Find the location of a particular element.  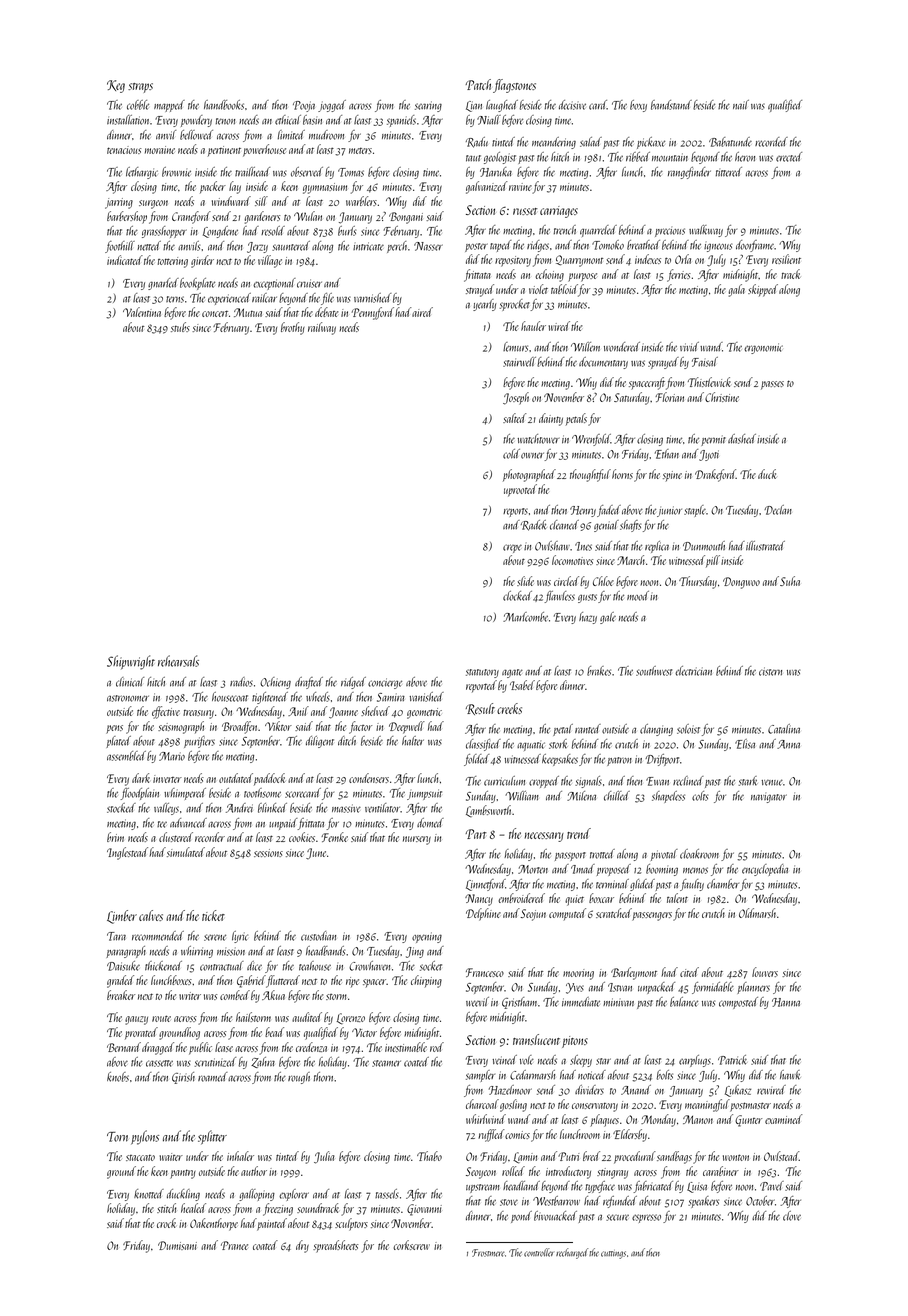

bandstand is located at coordinates (671, 105).
